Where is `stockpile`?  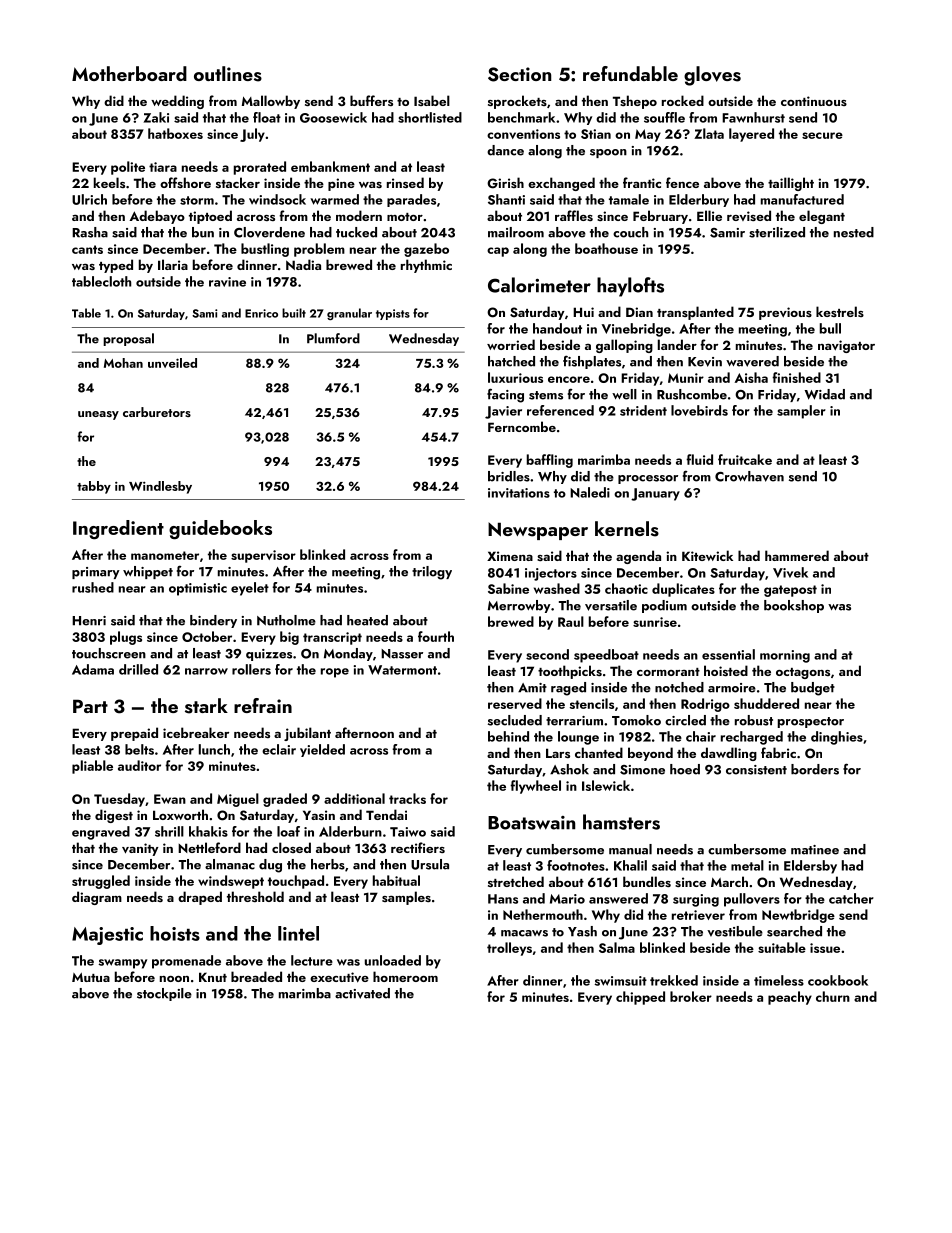 stockpile is located at coordinates (164, 994).
